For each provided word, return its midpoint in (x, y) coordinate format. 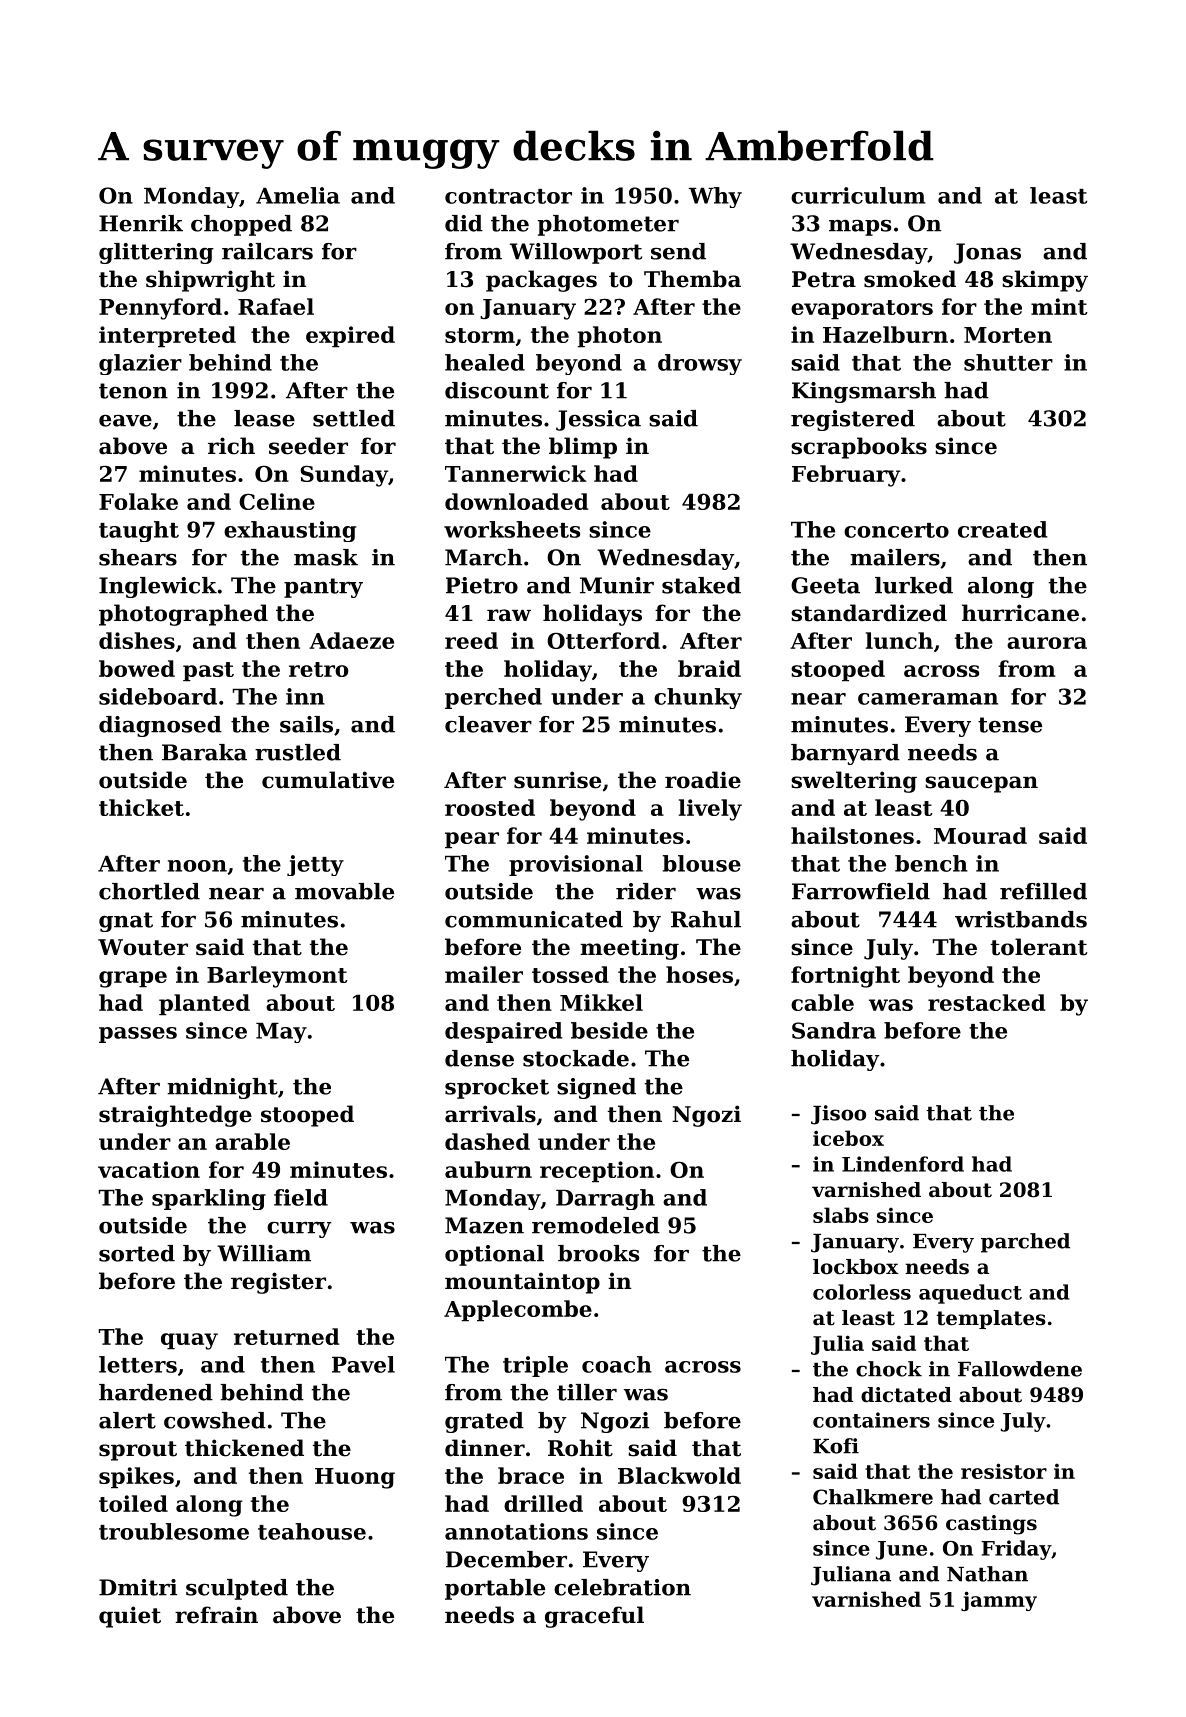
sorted (137, 1253)
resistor (1004, 1471)
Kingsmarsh (864, 392)
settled (354, 418)
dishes (137, 640)
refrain (216, 1615)
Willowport (576, 253)
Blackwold (679, 1475)
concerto (896, 530)
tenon (133, 391)
